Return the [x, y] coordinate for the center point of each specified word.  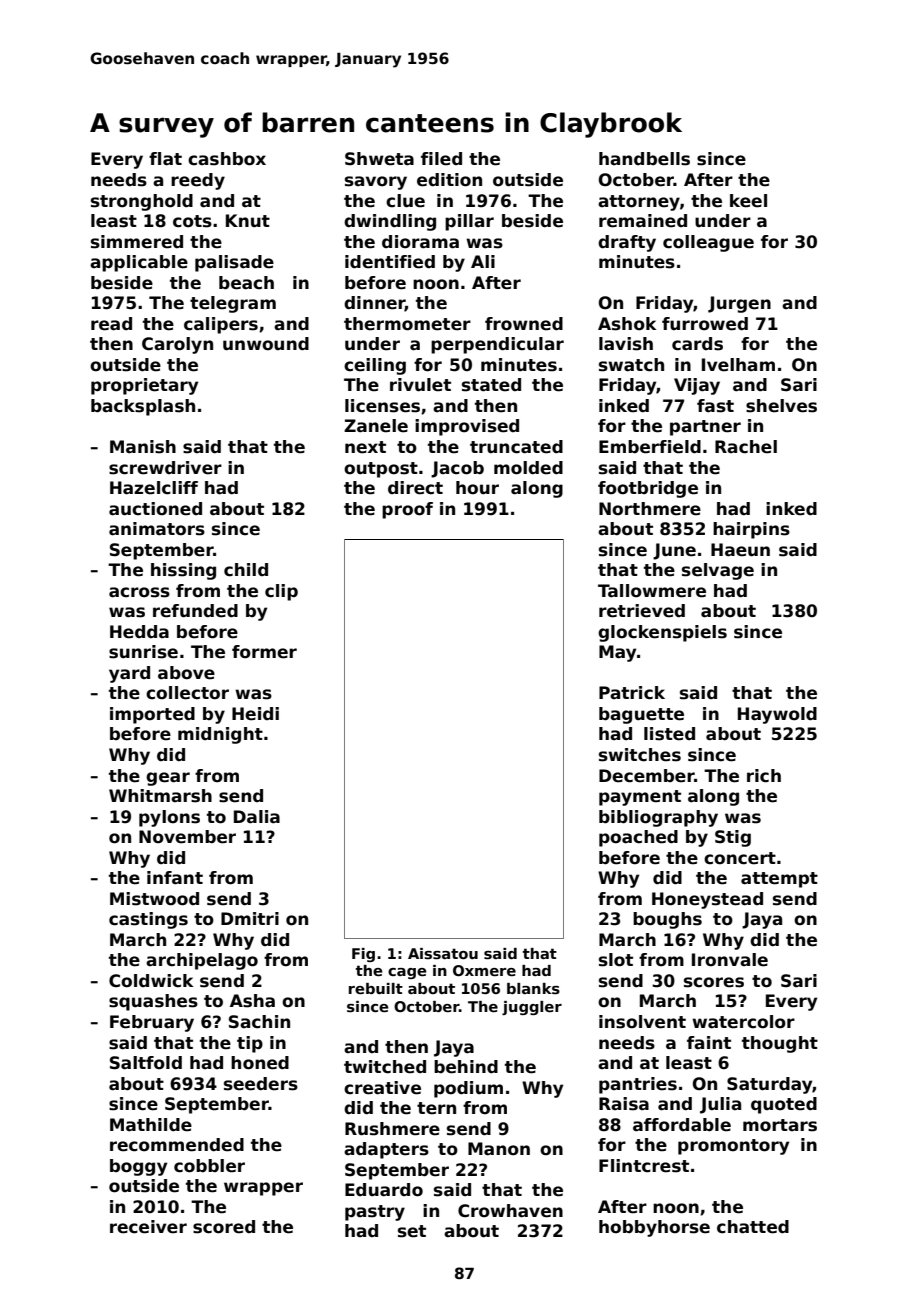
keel [748, 201]
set [412, 1231]
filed [441, 159]
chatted [753, 1227]
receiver [148, 1227]
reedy [198, 181]
